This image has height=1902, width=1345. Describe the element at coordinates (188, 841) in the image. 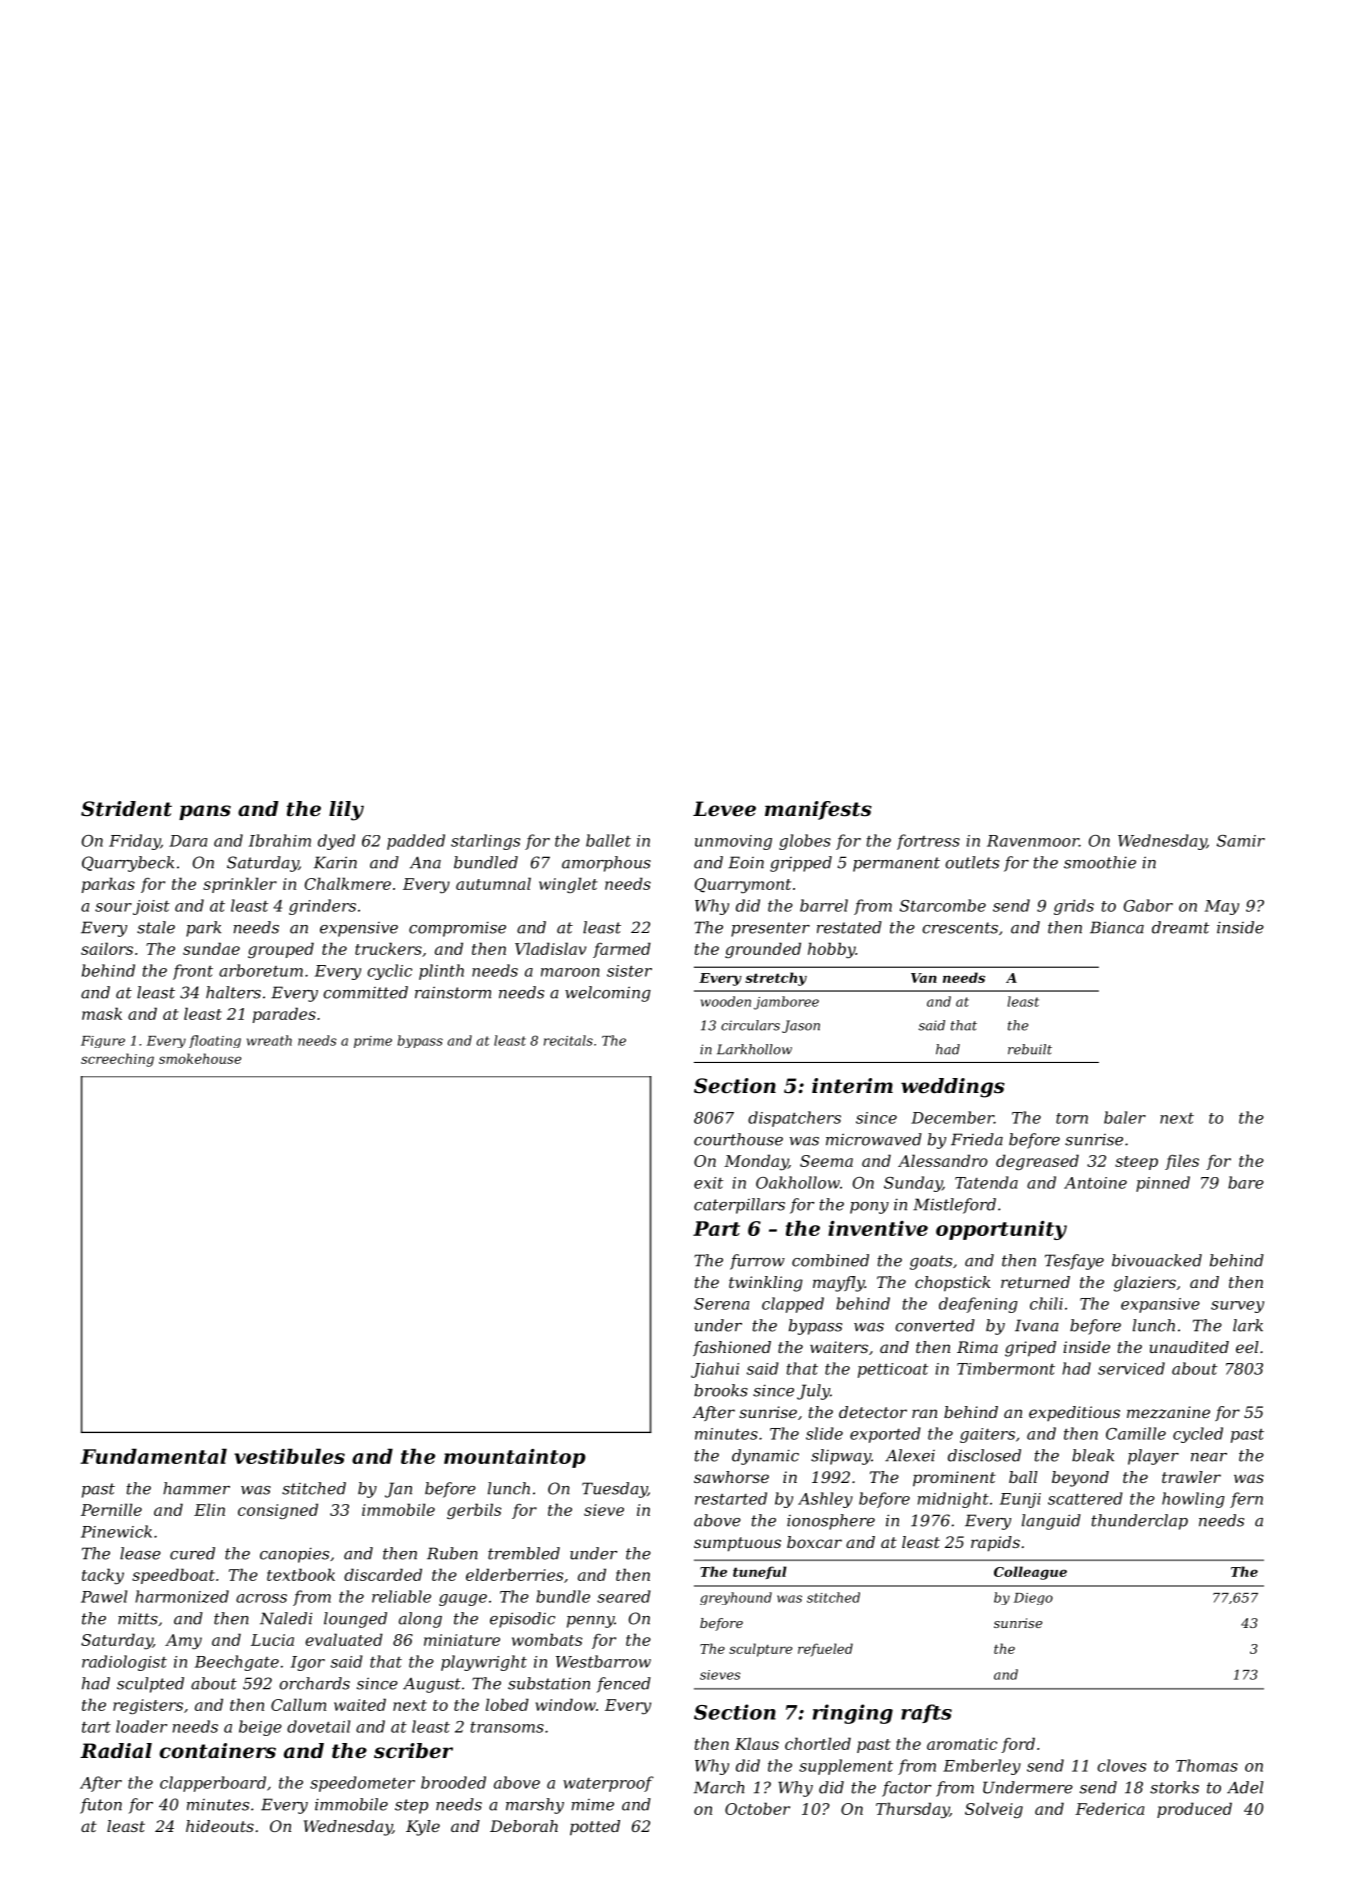

I see `Dara` at that location.
